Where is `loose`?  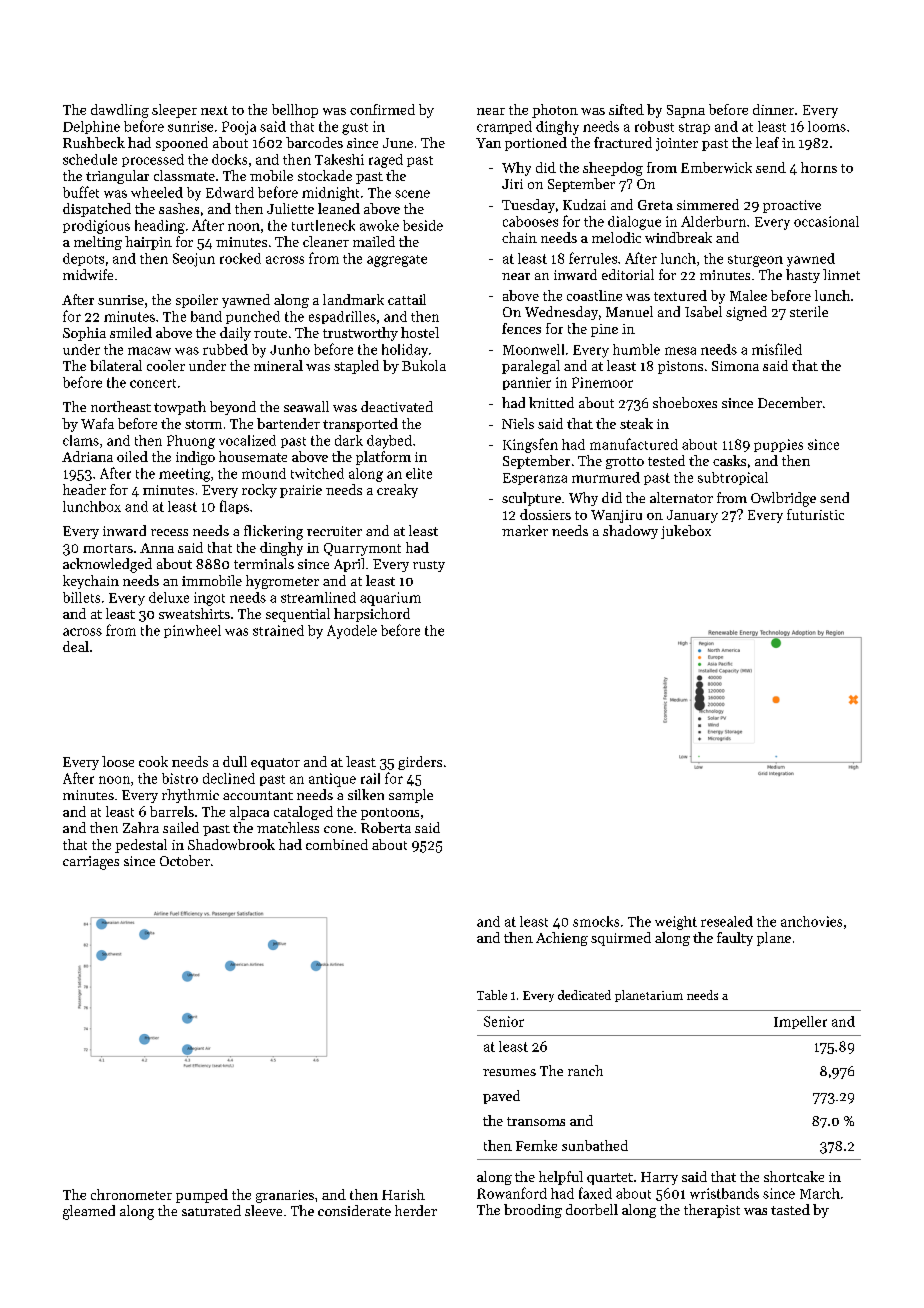 loose is located at coordinates (118, 761).
